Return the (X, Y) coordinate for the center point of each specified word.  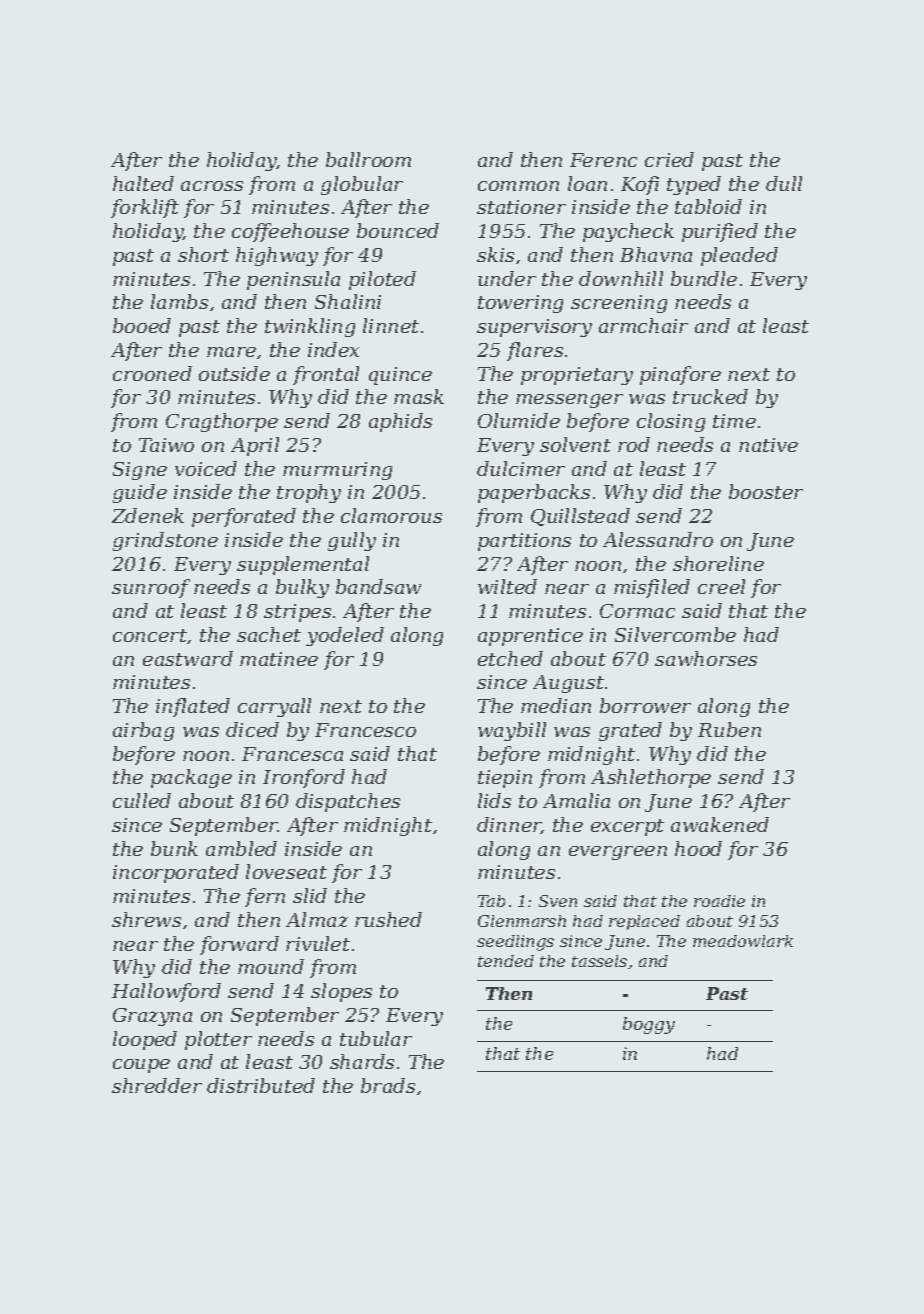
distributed (261, 1085)
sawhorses (706, 658)
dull (784, 183)
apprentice (530, 637)
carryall (274, 707)
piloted (382, 280)
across (212, 186)
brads (388, 1085)
